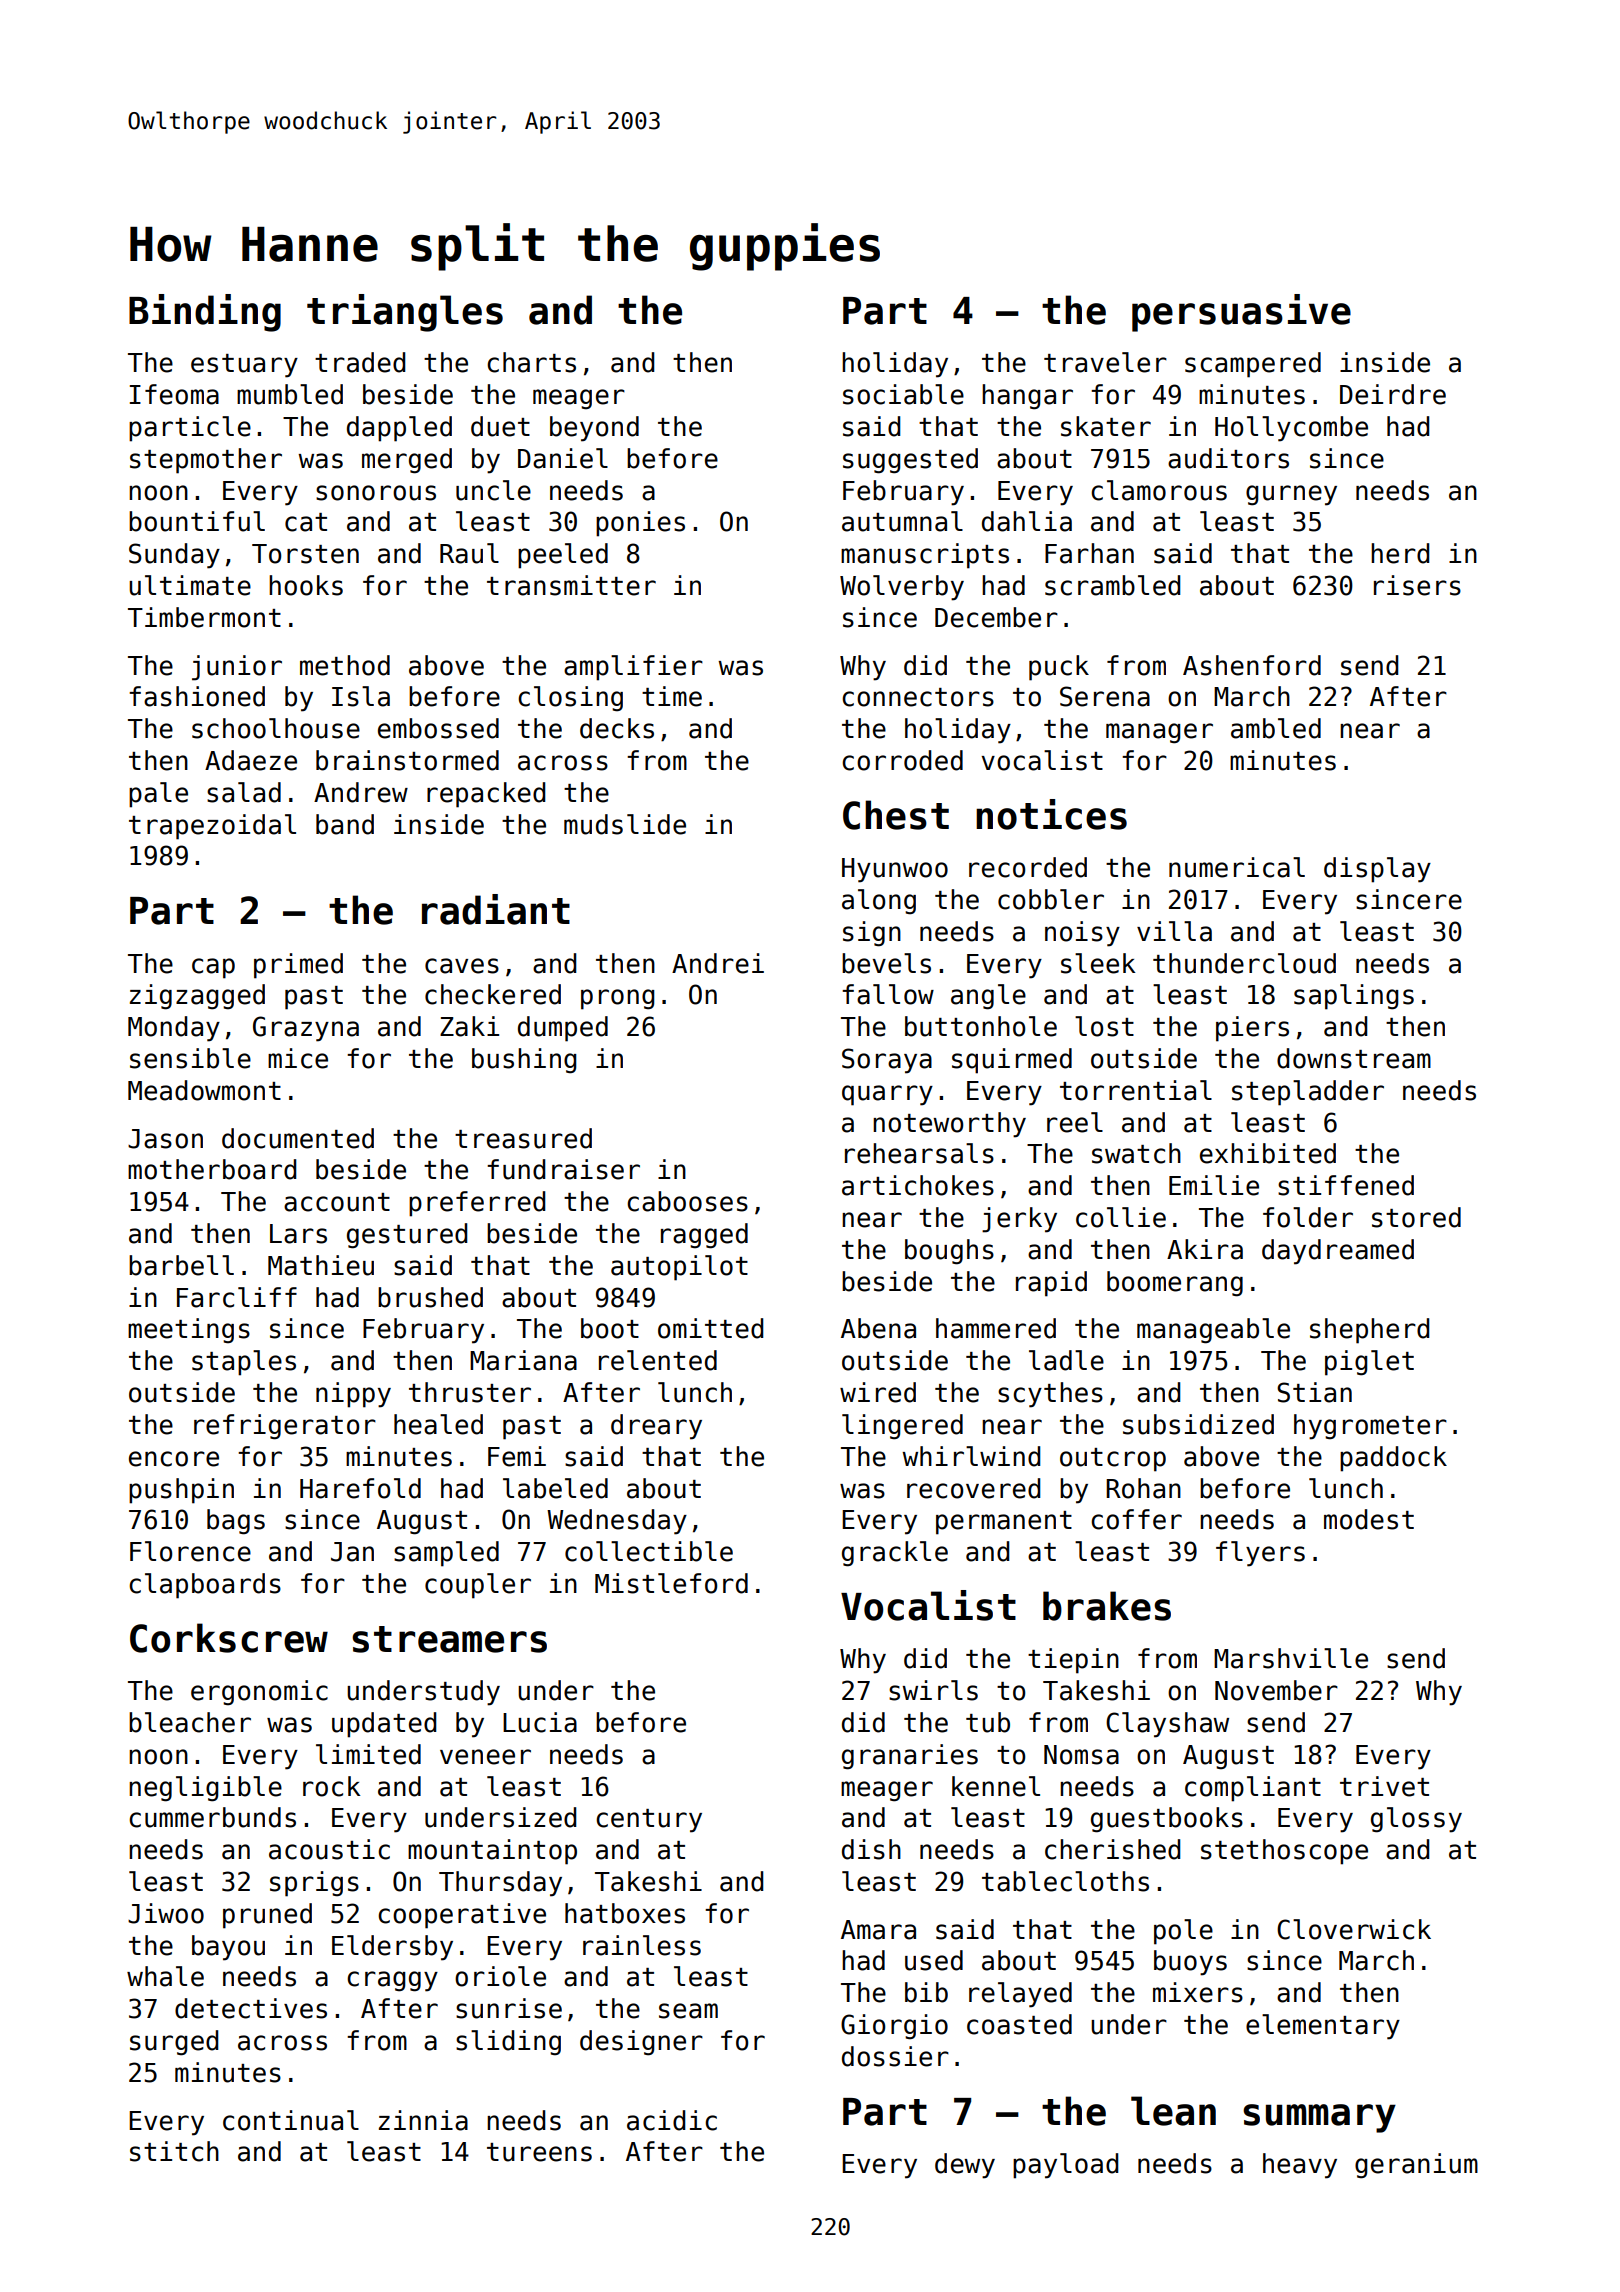  Describe the element at coordinates (174, 2151) in the screenshot. I see `stitch` at that location.
